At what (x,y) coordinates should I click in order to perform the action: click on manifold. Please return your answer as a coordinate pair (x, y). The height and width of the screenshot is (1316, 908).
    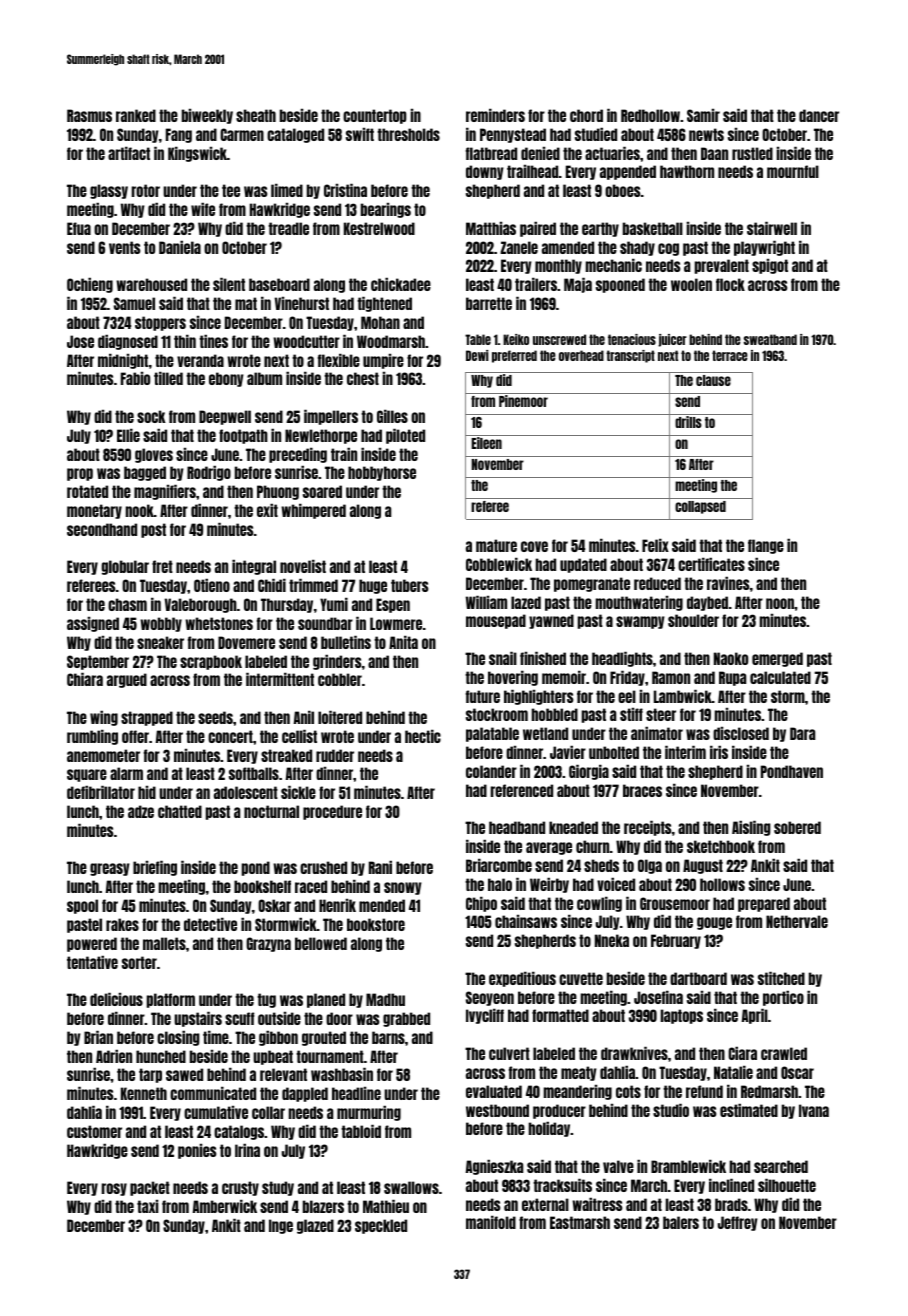
    Looking at the image, I should click on (491, 1222).
